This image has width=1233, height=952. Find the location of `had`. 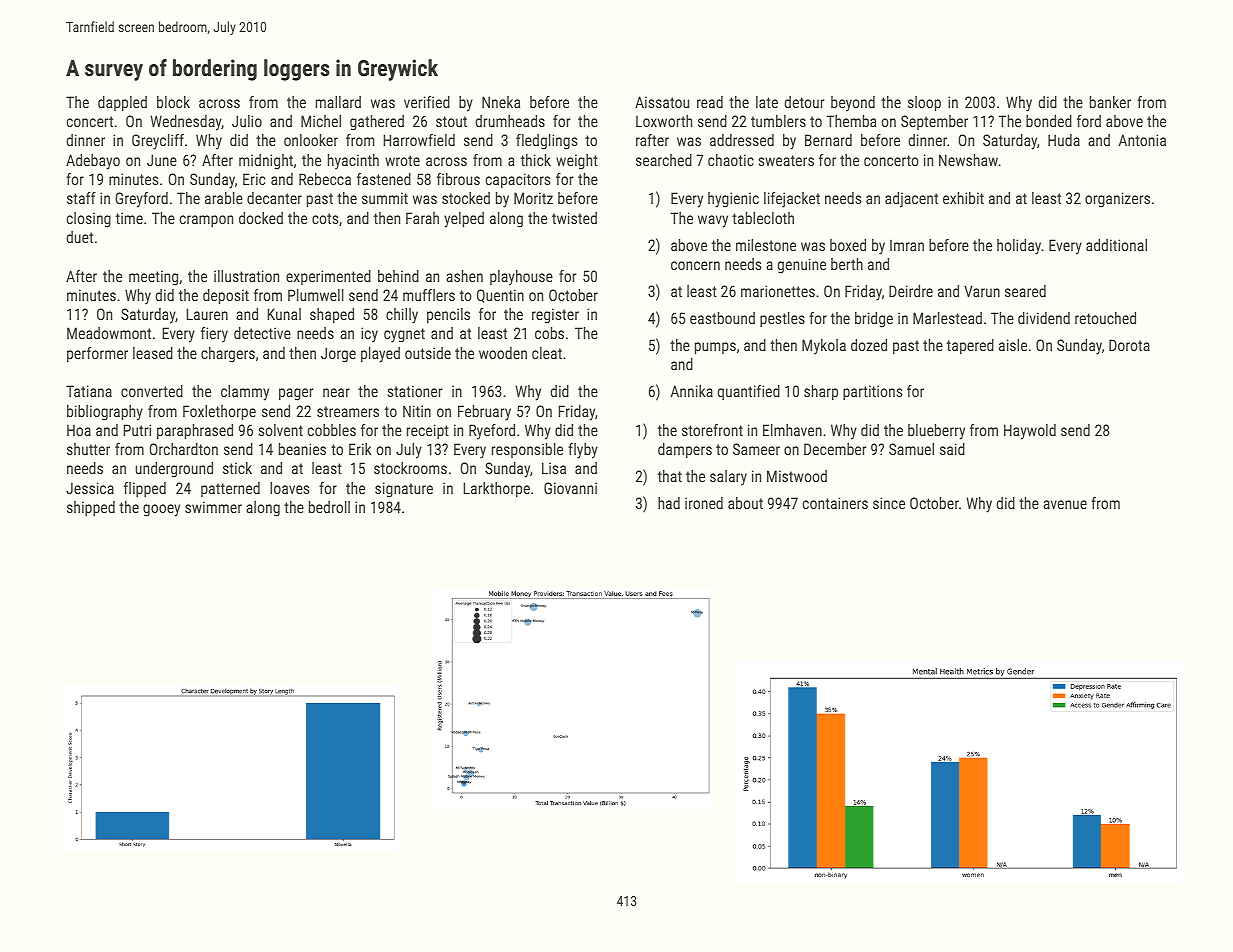

had is located at coordinates (669, 503).
